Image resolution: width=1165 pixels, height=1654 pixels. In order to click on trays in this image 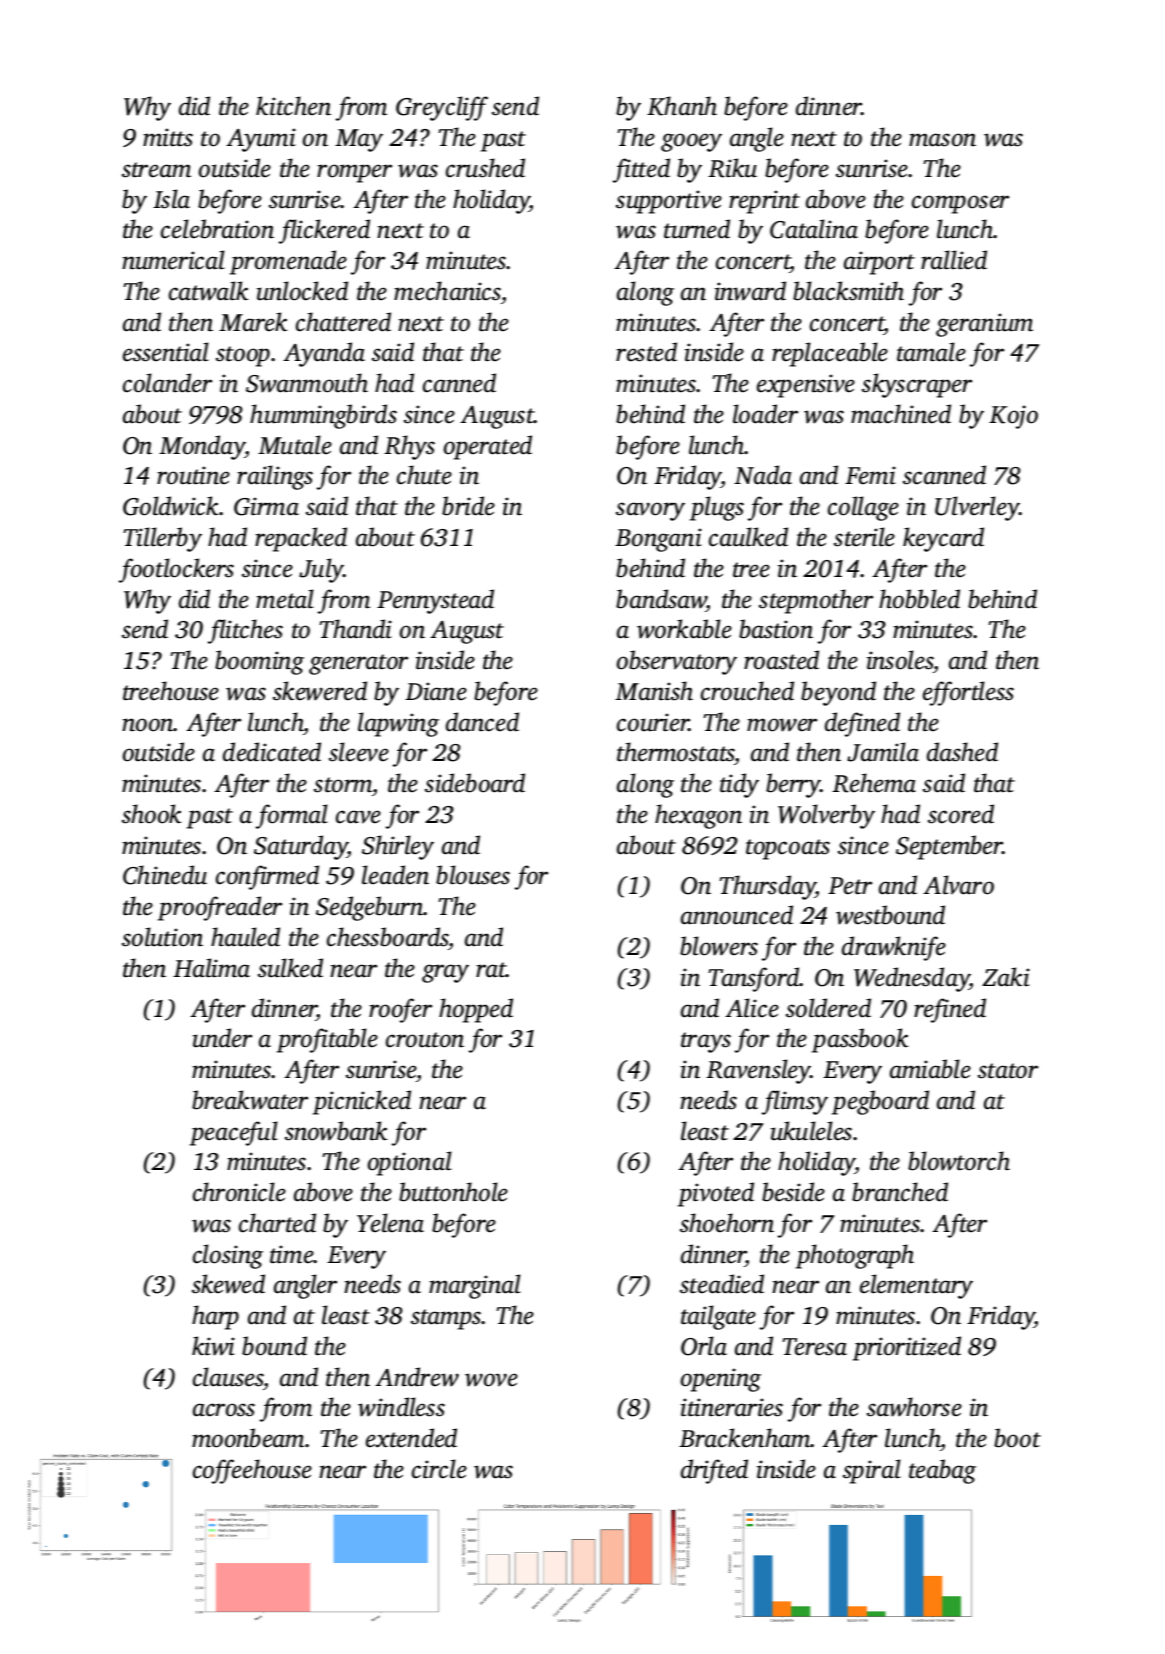, I will do `click(706, 1042)`.
